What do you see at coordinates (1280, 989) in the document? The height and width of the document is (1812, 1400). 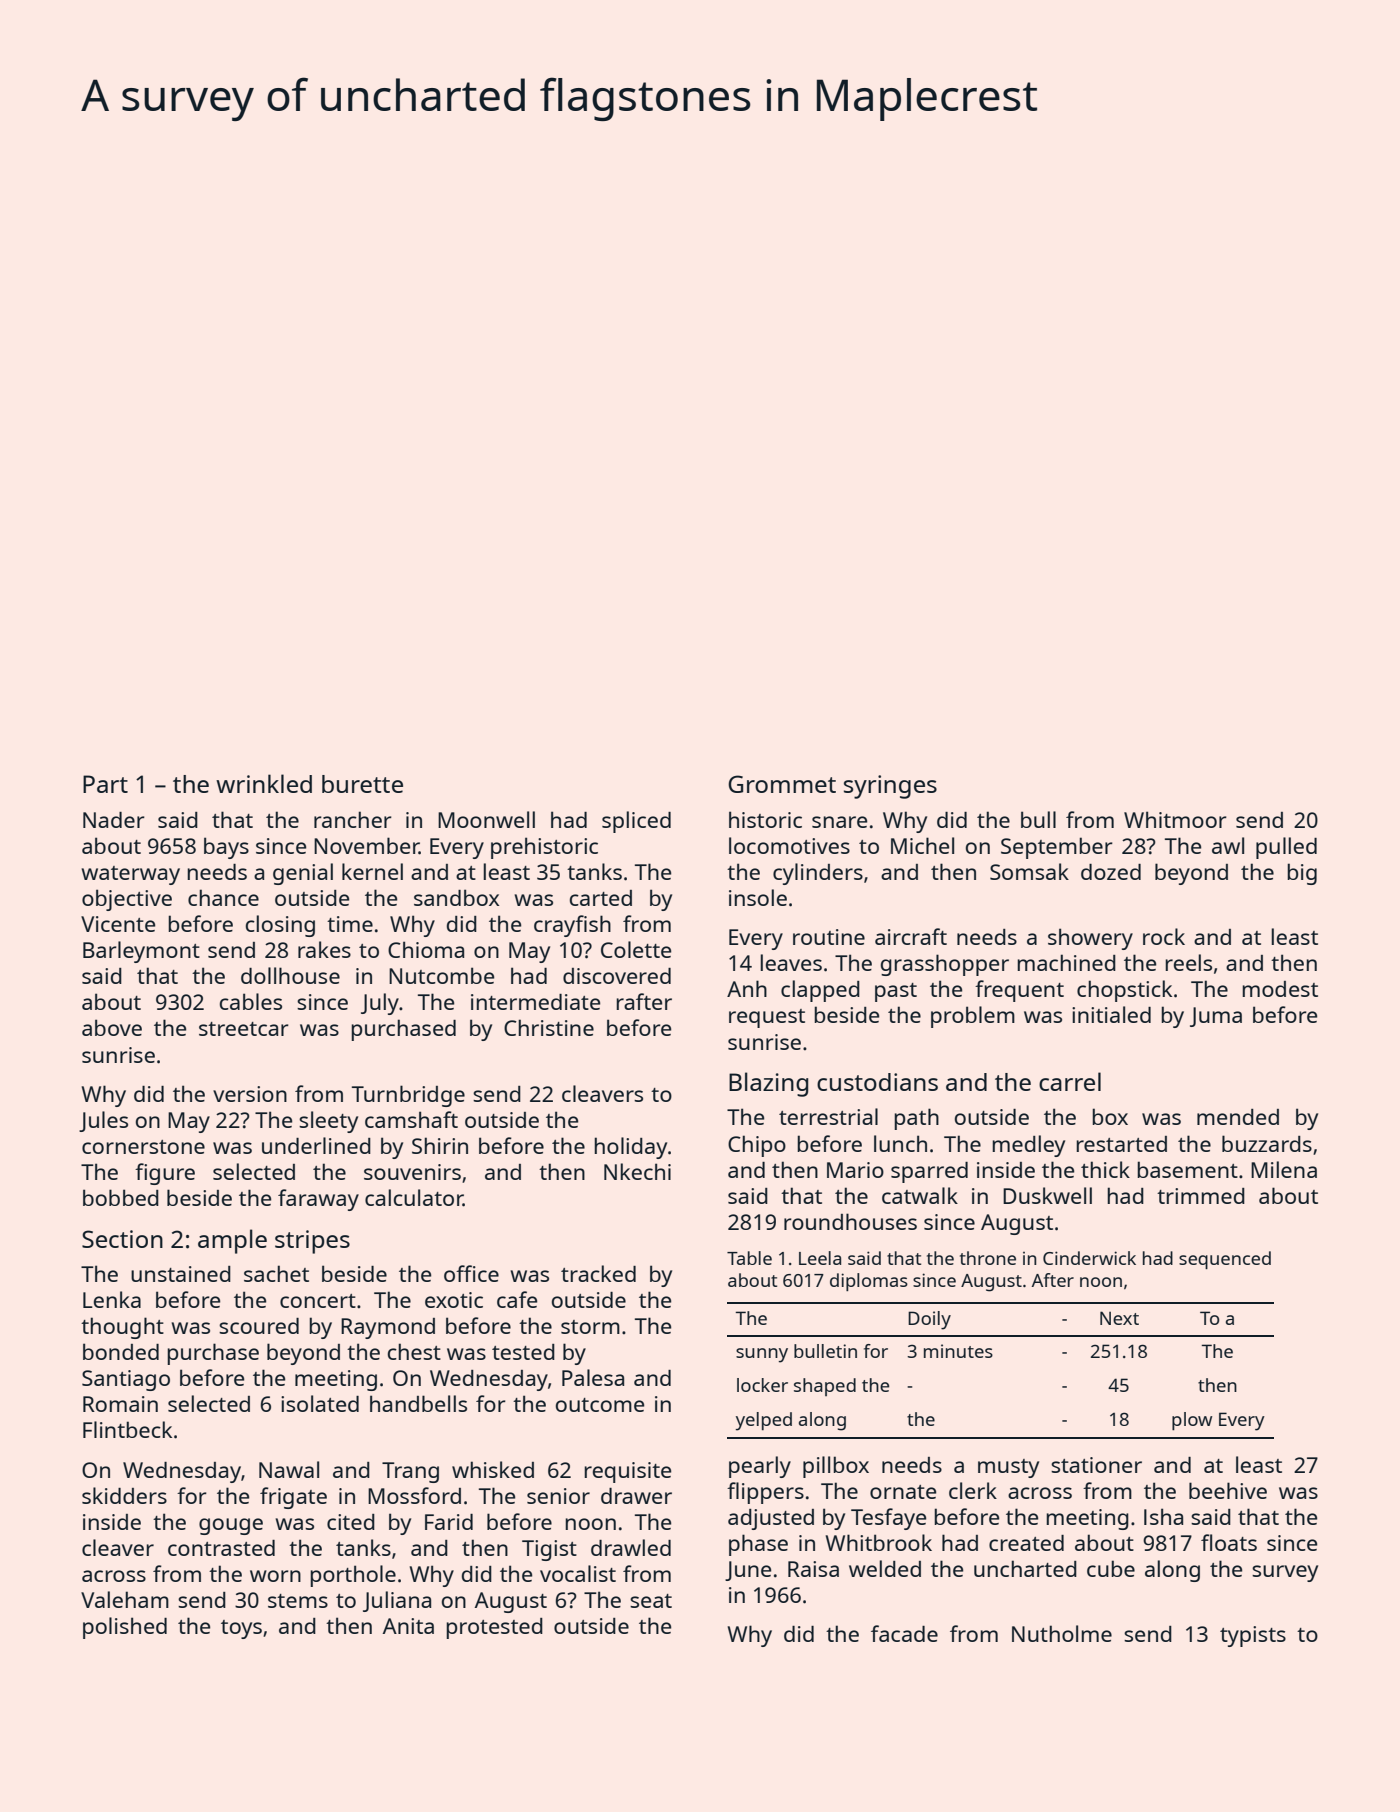 I see `modest` at bounding box center [1280, 989].
